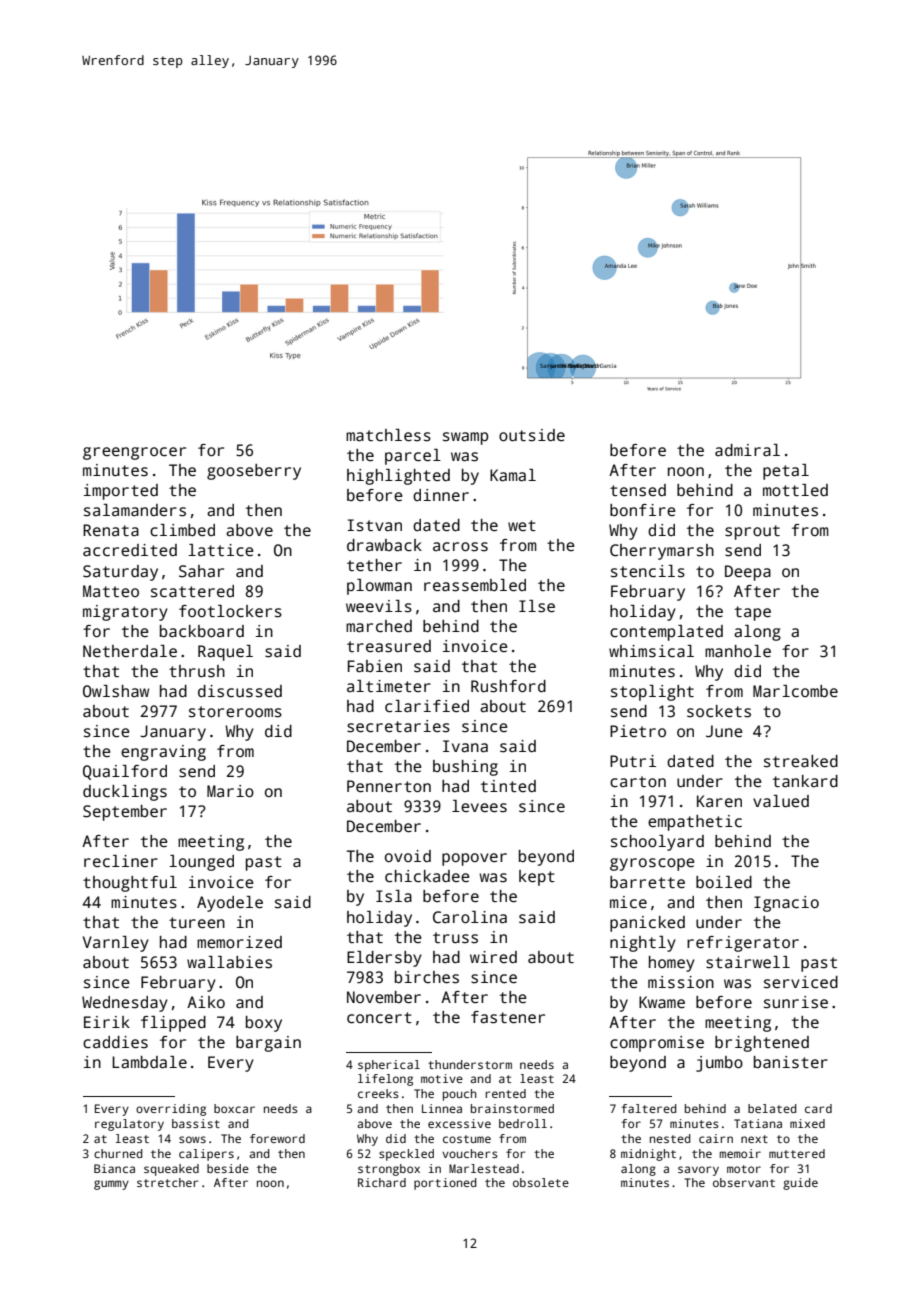  I want to click on outside, so click(532, 435).
